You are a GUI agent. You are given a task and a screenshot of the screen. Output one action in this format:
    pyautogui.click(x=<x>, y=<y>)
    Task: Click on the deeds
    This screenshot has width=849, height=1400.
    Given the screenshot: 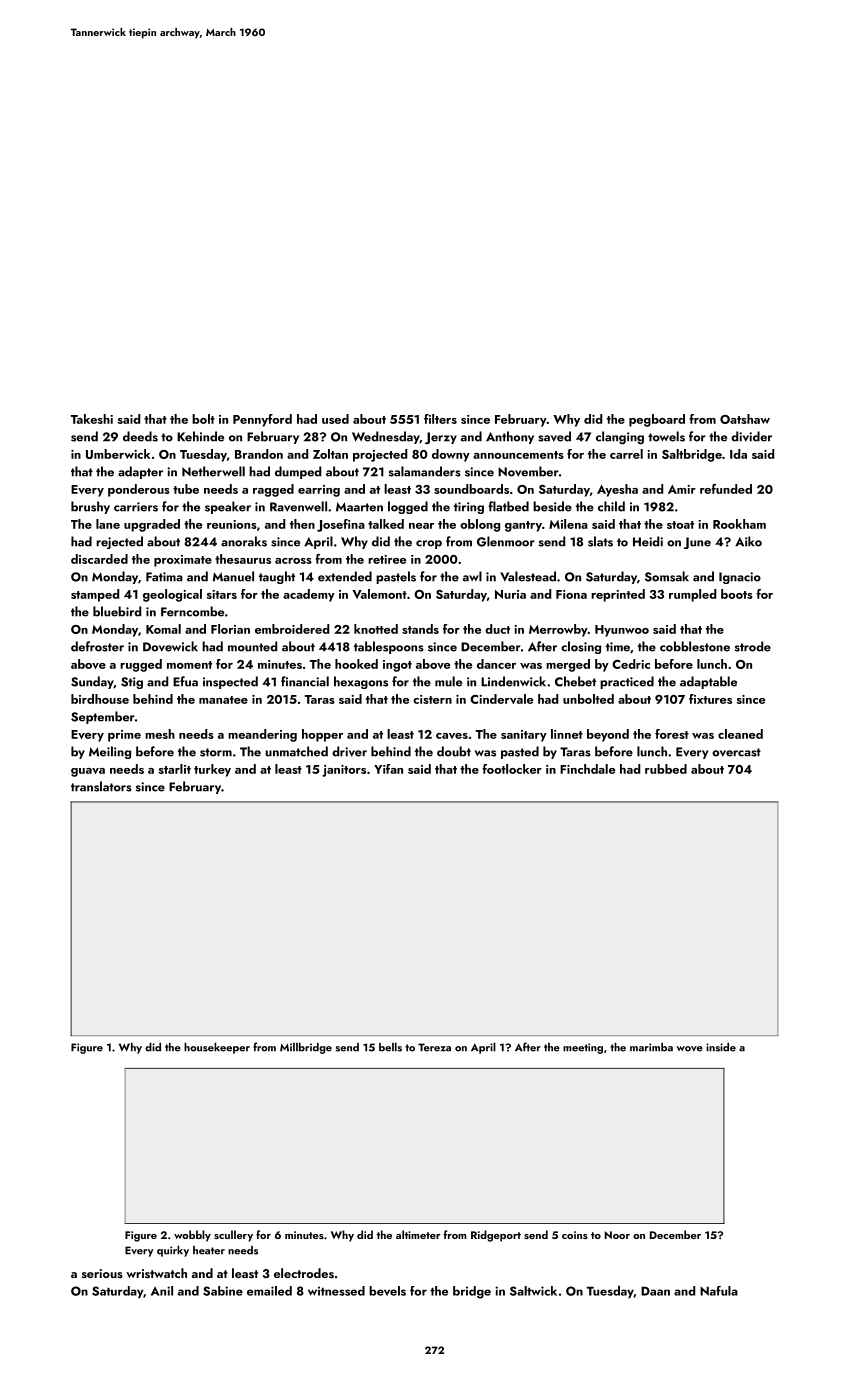 What is the action you would take?
    pyautogui.click(x=140, y=436)
